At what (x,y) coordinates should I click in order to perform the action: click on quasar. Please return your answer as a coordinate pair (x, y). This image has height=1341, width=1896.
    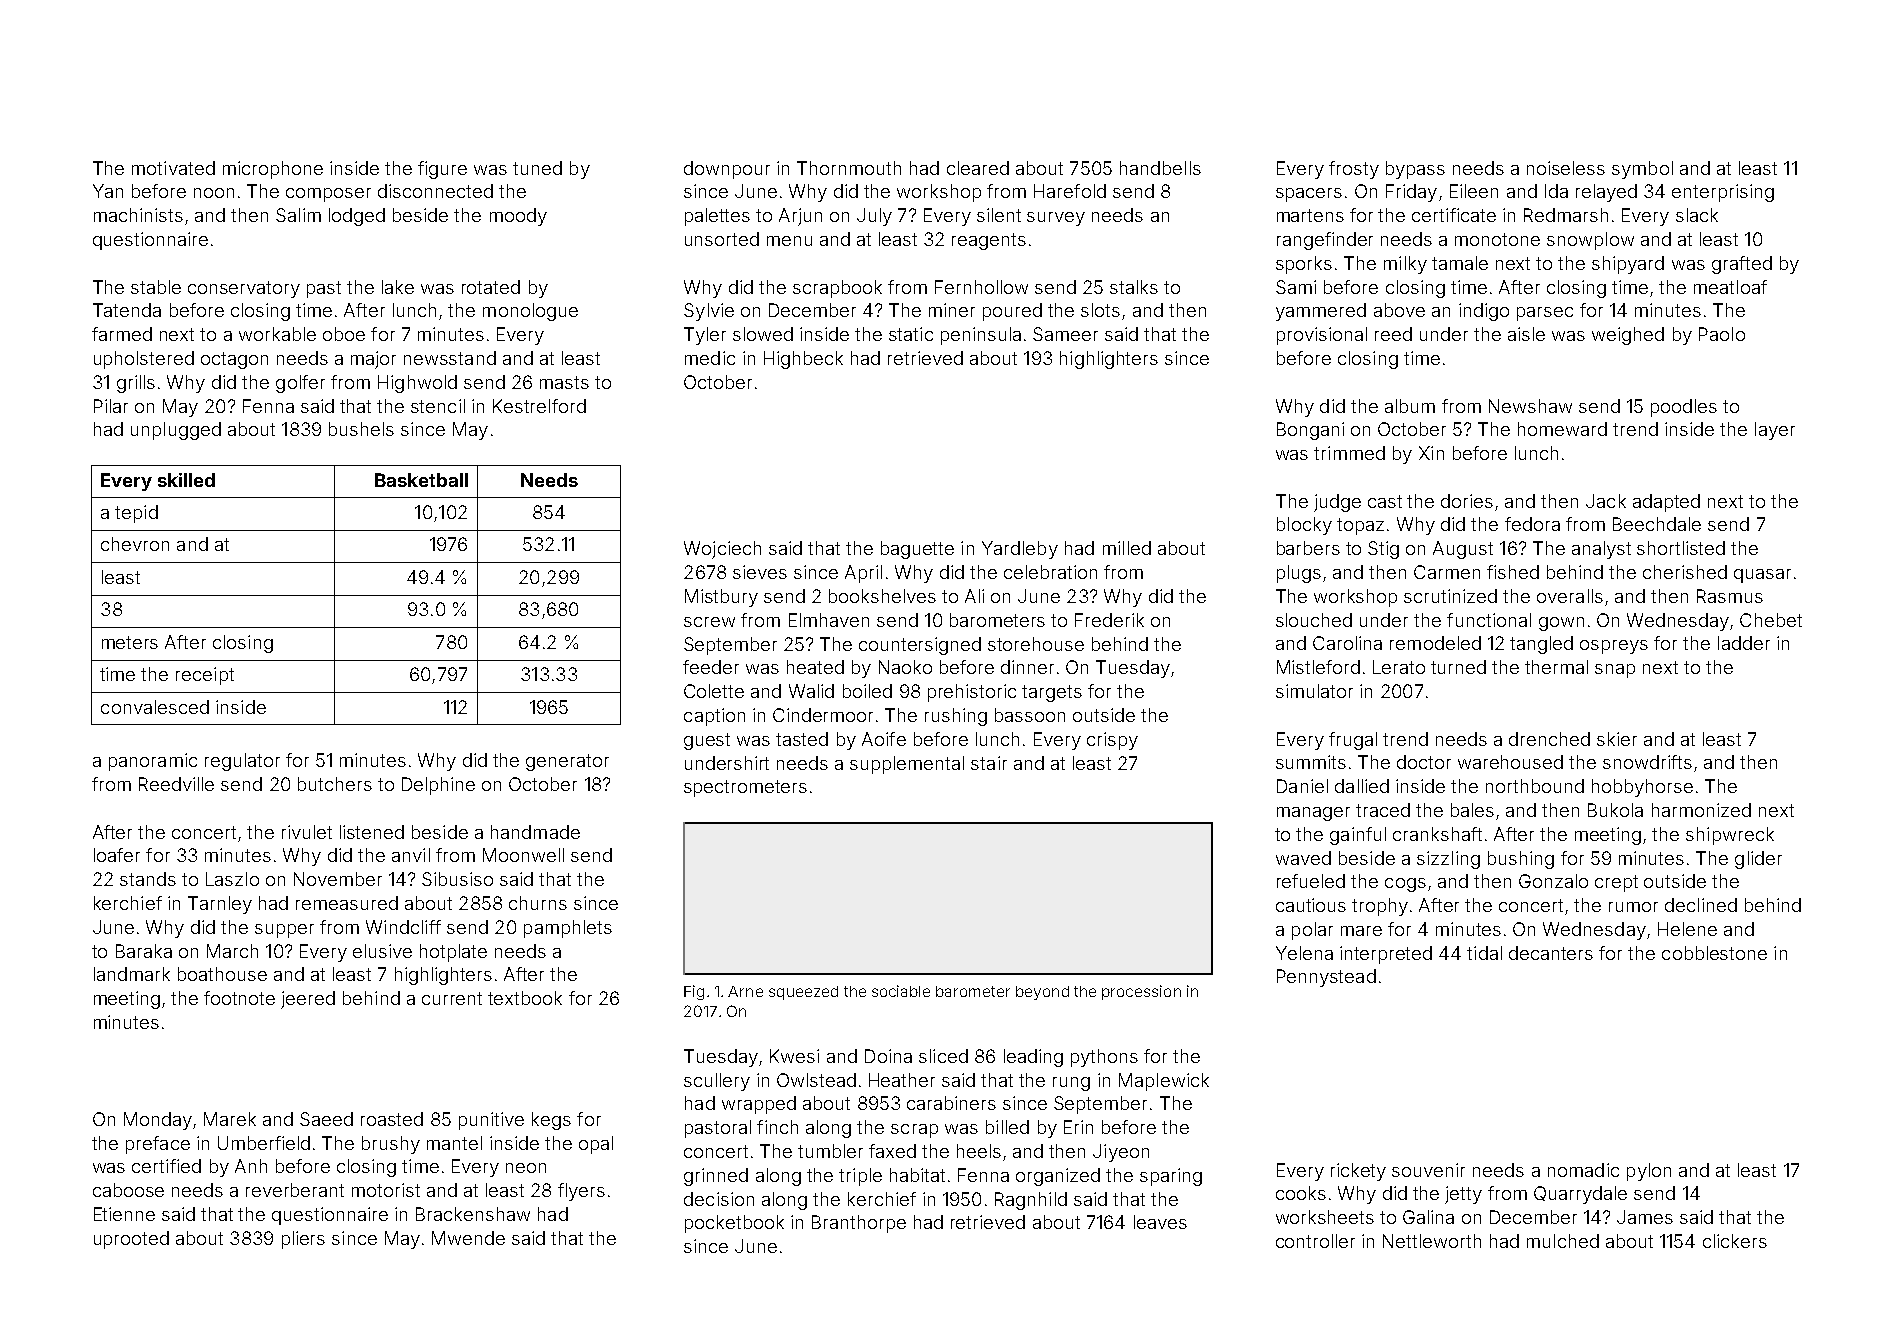
    Looking at the image, I should click on (1762, 576).
